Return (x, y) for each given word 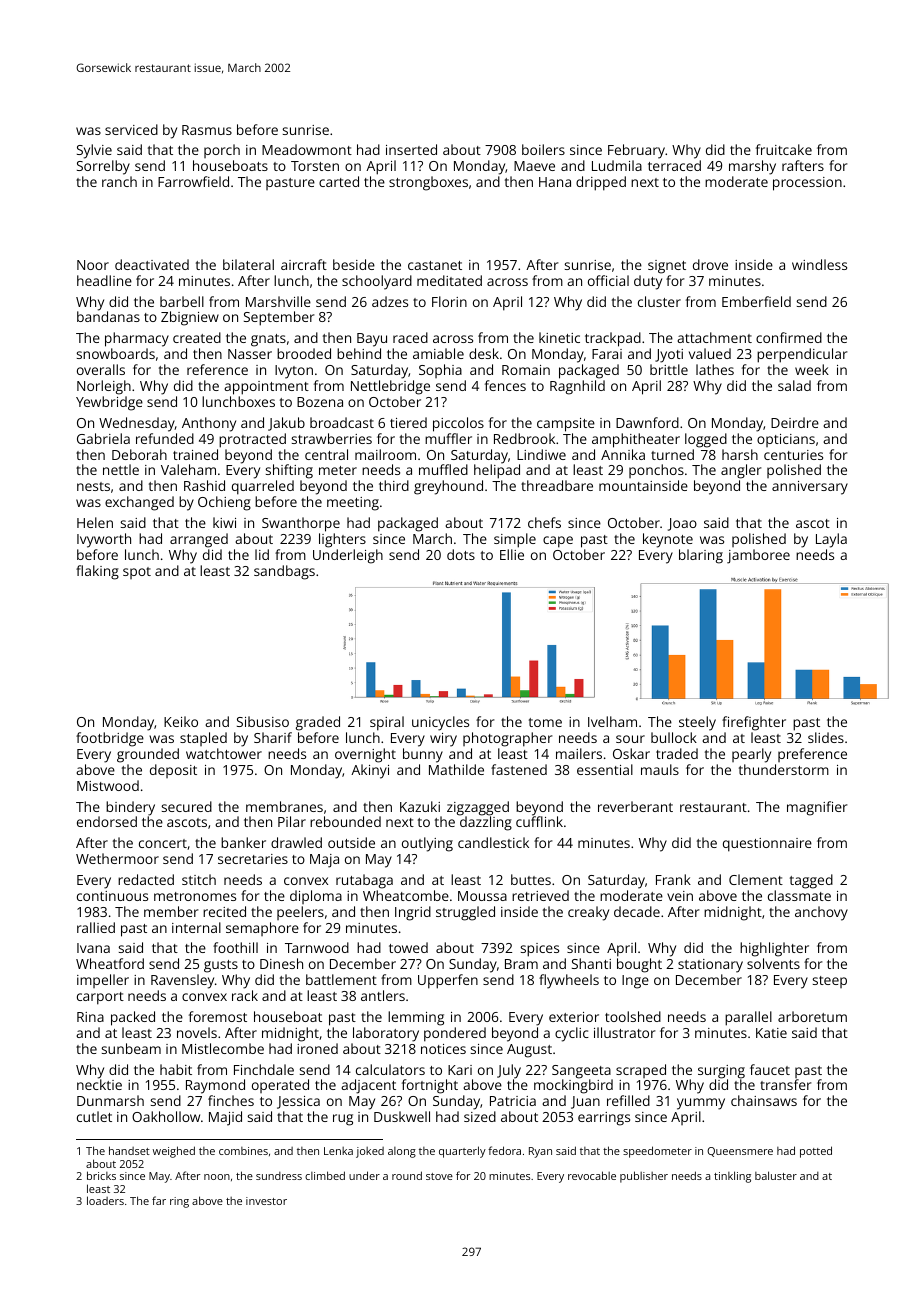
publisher (644, 1177)
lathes (715, 369)
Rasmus (207, 130)
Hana (555, 182)
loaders (105, 1200)
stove (439, 1176)
